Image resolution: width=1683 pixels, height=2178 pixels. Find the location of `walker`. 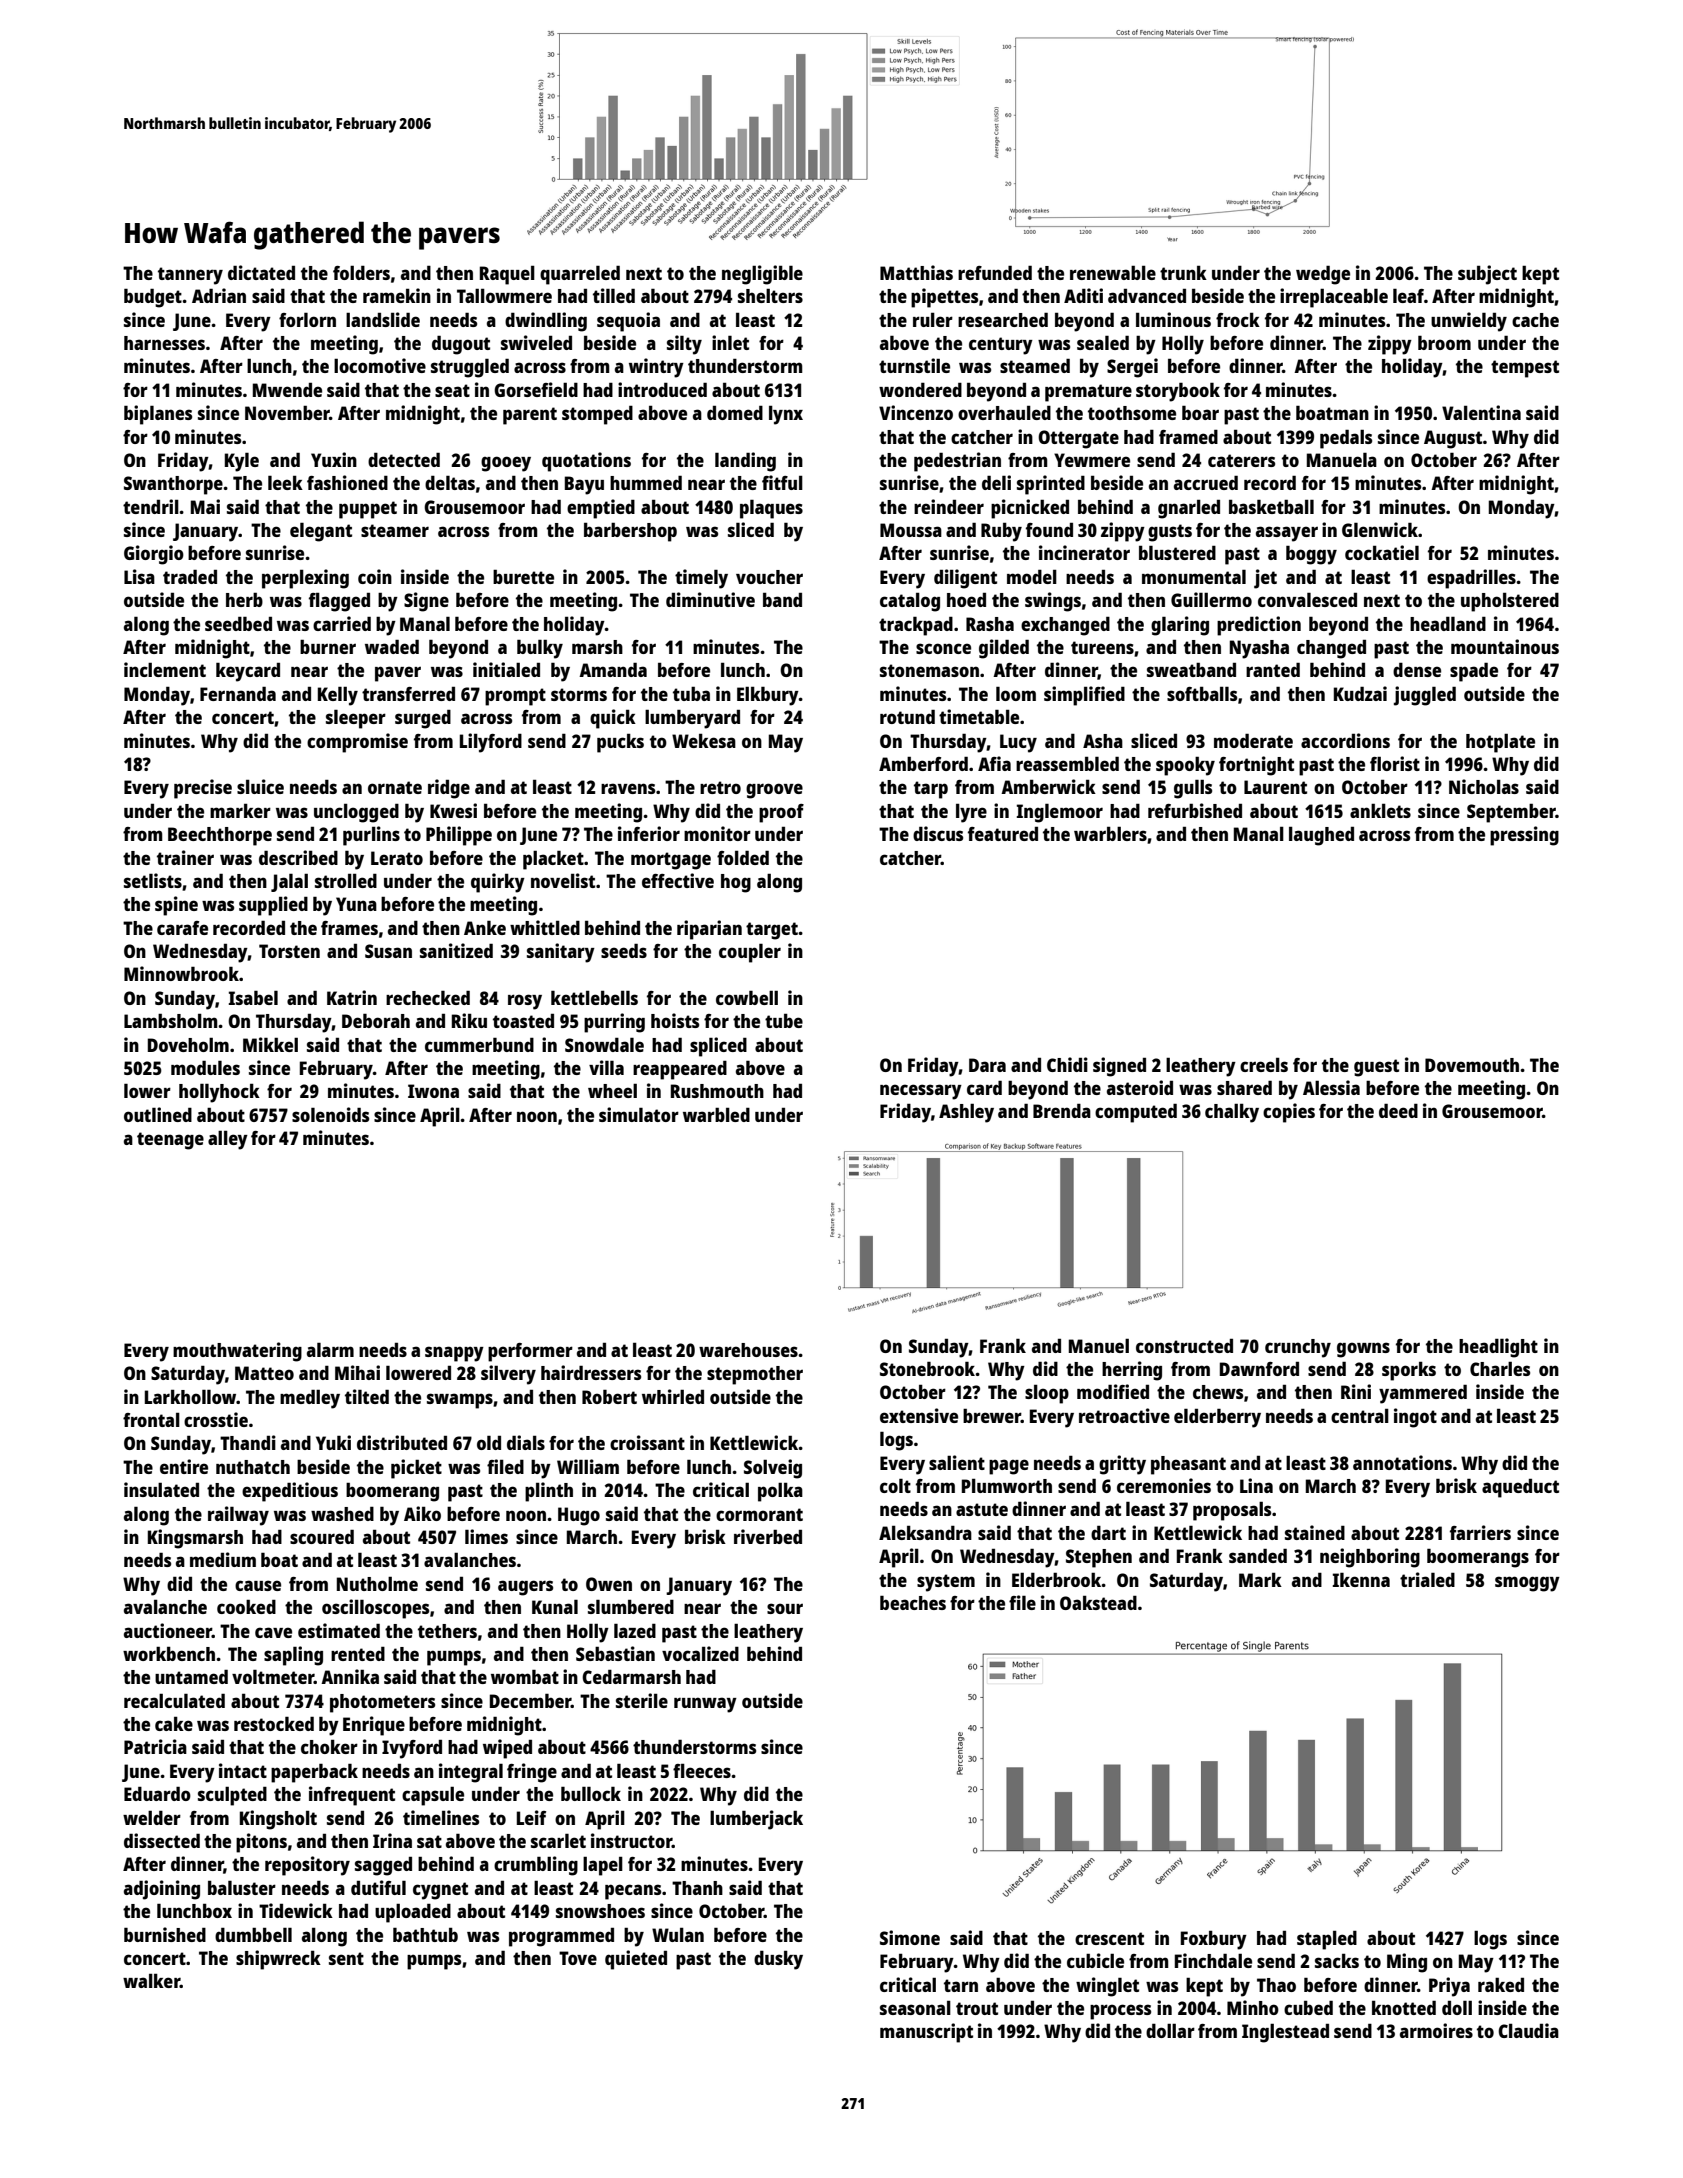

walker is located at coordinates (151, 1980).
